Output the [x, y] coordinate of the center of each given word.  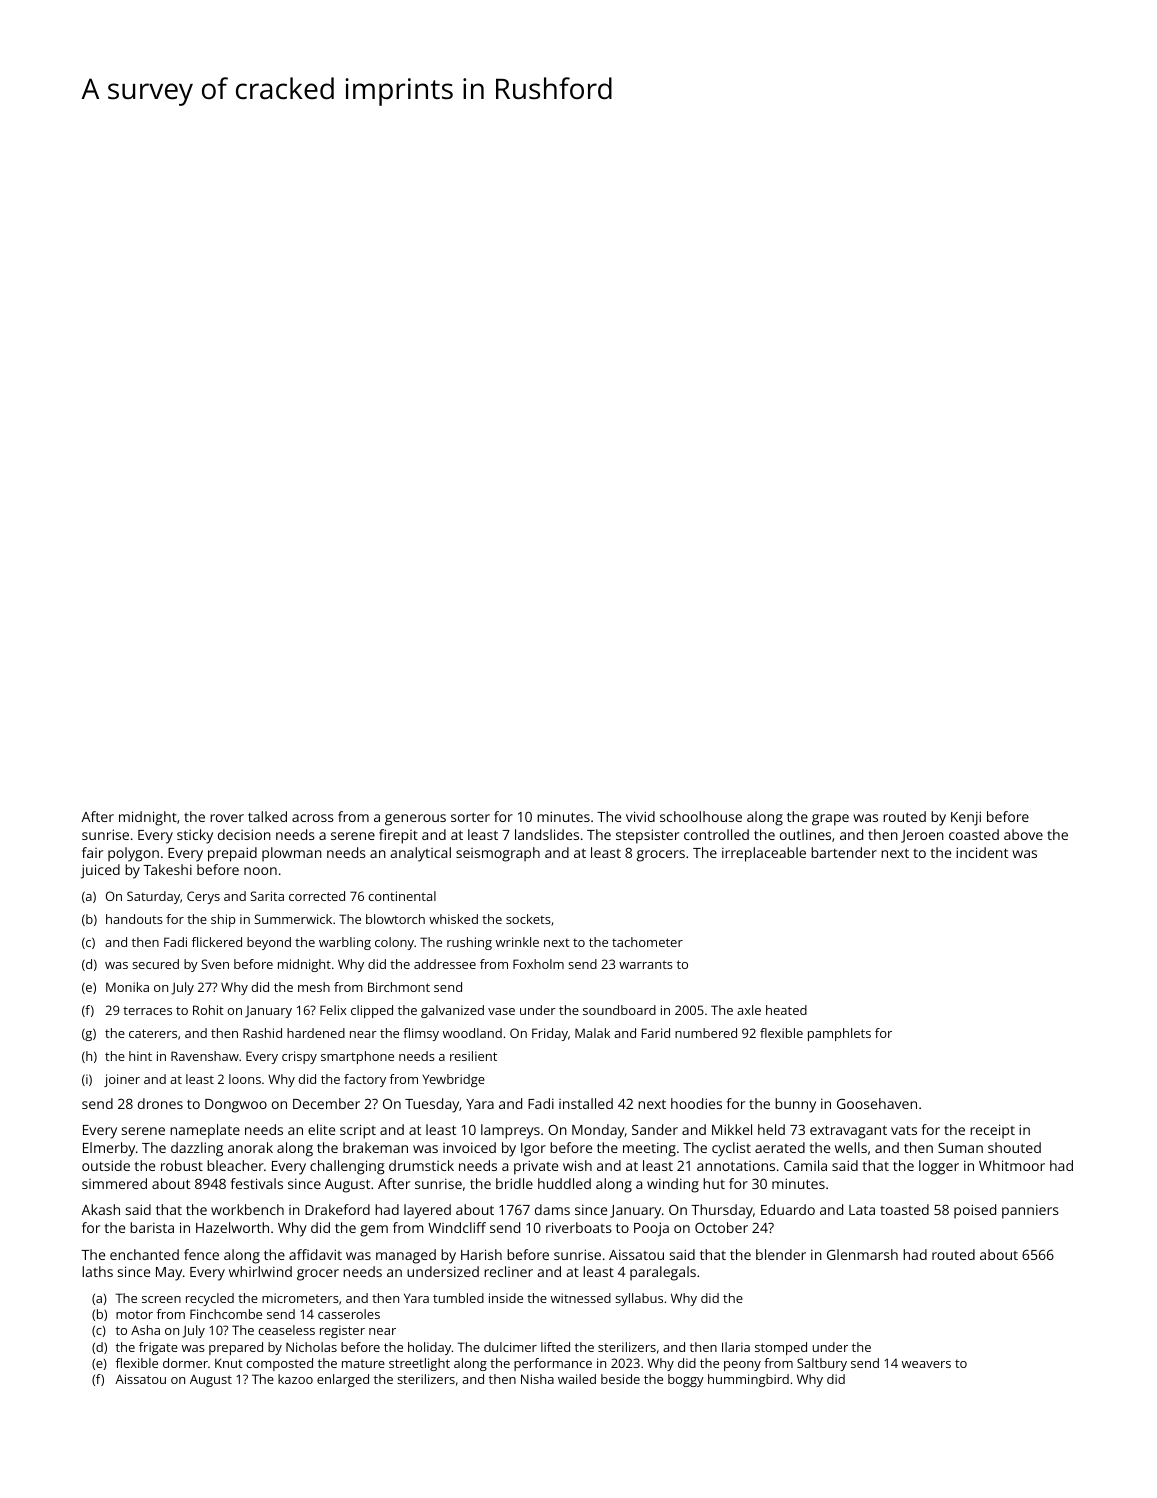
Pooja [651, 1229]
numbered [706, 1033]
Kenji [966, 818]
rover [227, 818]
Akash [100, 1209]
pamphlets [839, 1034]
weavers [926, 1364]
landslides [547, 834]
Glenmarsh [862, 1254]
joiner [122, 1080]
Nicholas [311, 1347]
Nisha [537, 1379]
